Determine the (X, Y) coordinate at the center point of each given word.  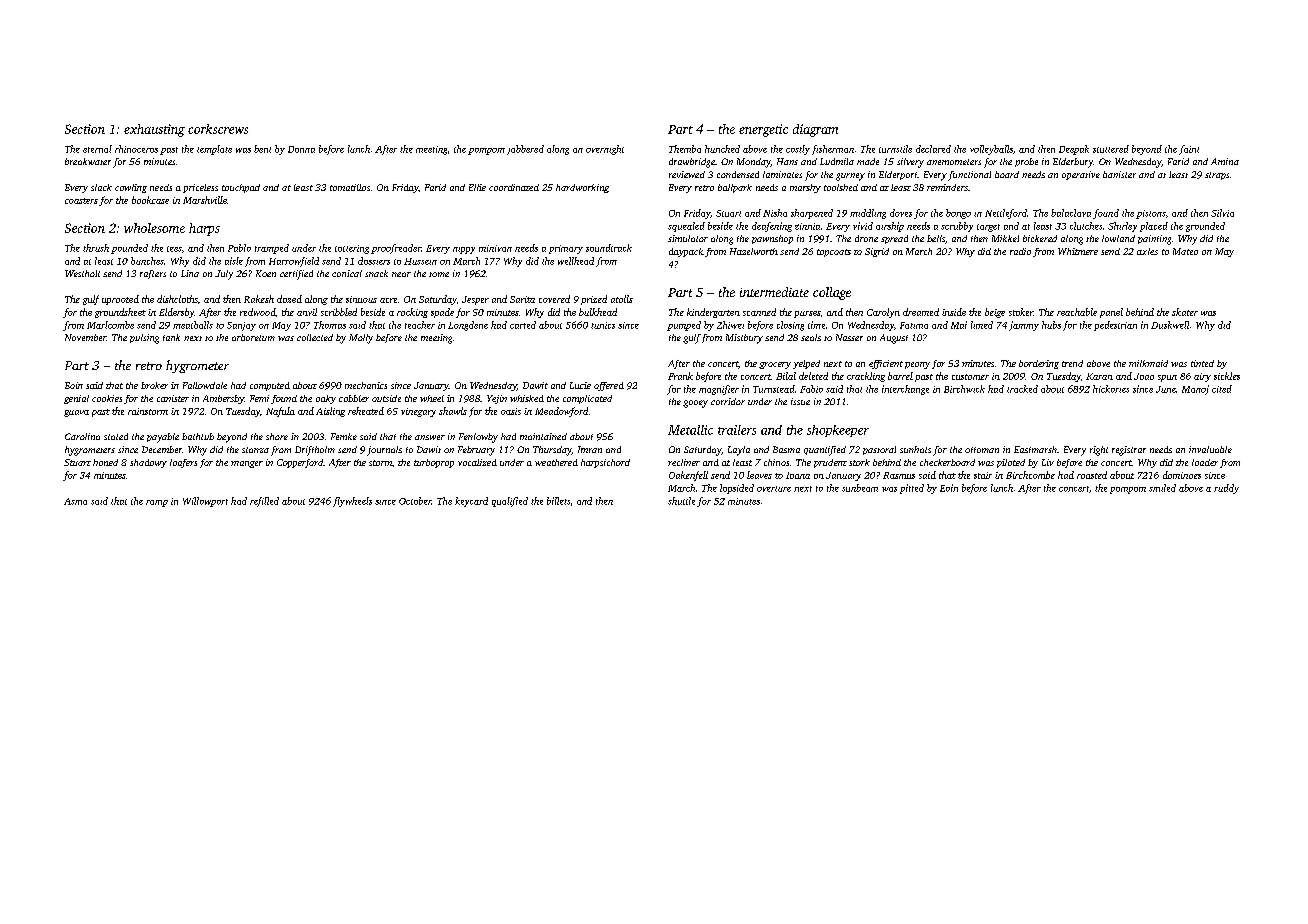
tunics (603, 325)
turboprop (434, 463)
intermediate (774, 292)
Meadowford (561, 412)
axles (1147, 251)
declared (933, 149)
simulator (688, 238)
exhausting (154, 130)
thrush (96, 248)
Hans (787, 161)
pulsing (144, 339)
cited (1222, 389)
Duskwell (1170, 325)
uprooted (120, 300)
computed (270, 386)
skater (1185, 312)
